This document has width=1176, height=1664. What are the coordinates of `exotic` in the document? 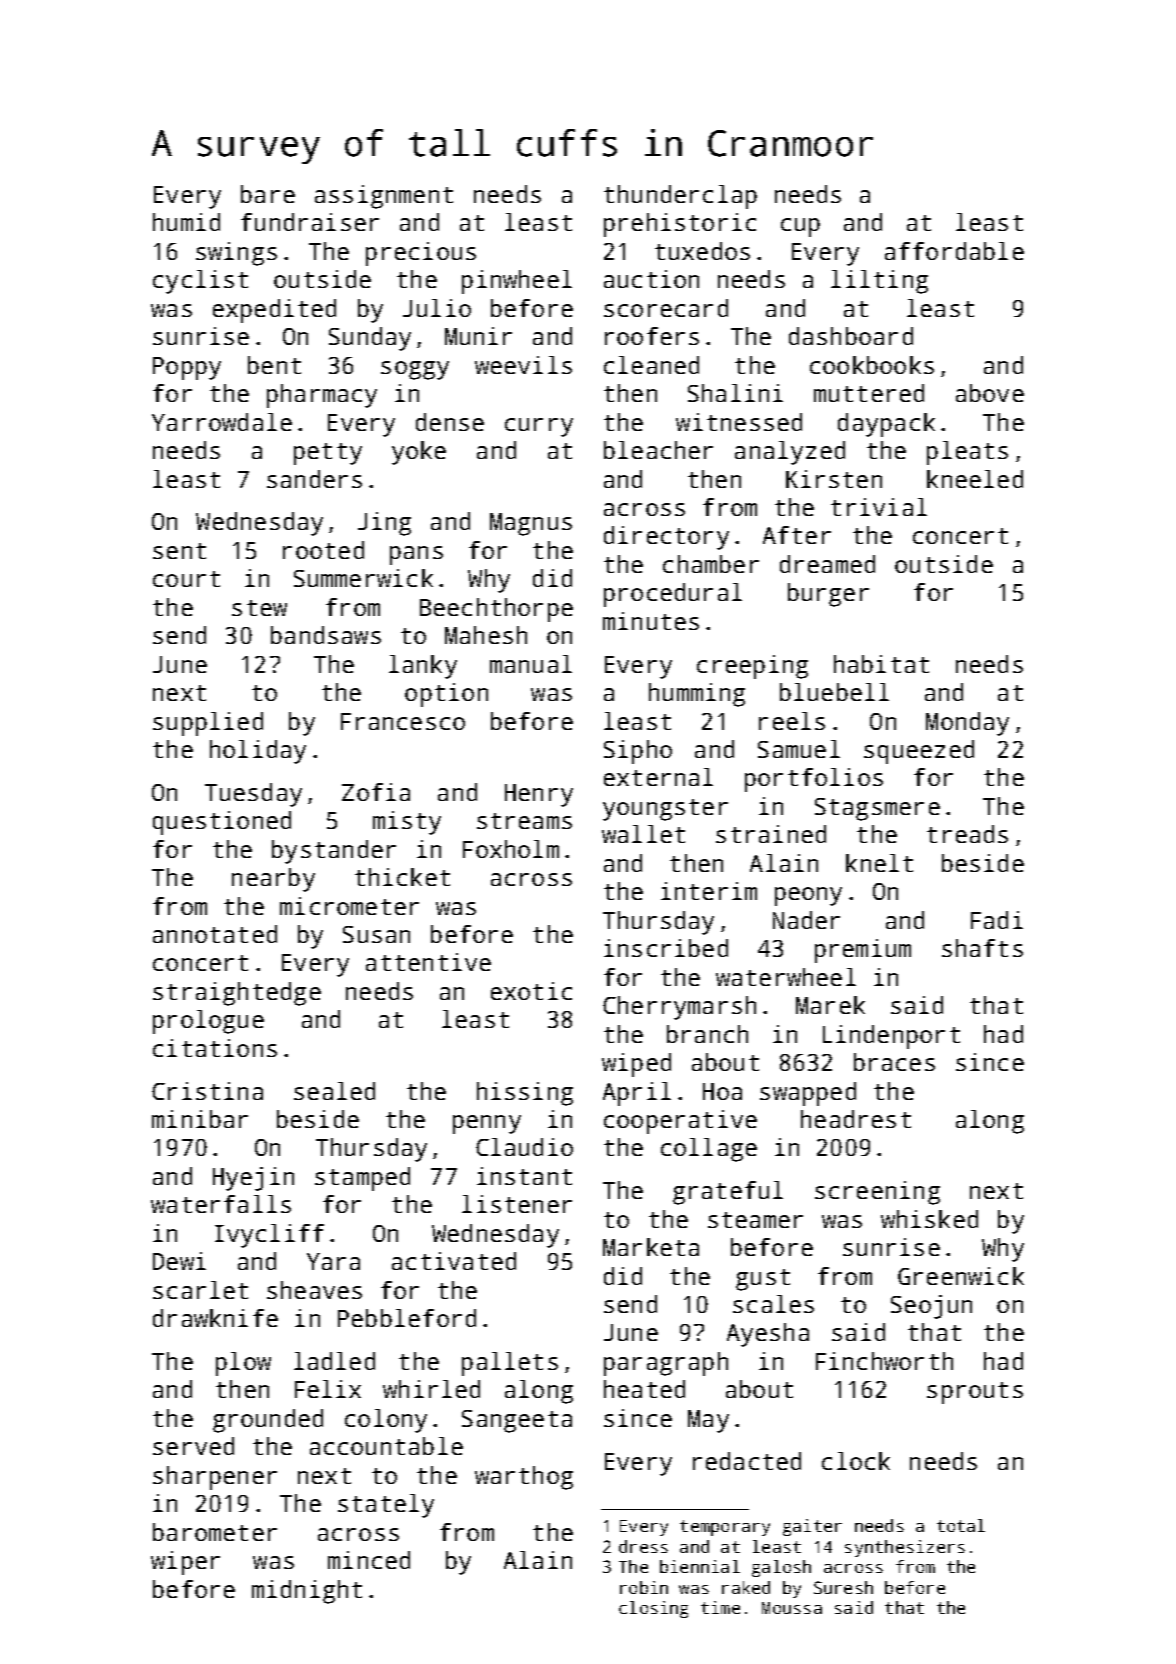 It's located at (531, 991).
